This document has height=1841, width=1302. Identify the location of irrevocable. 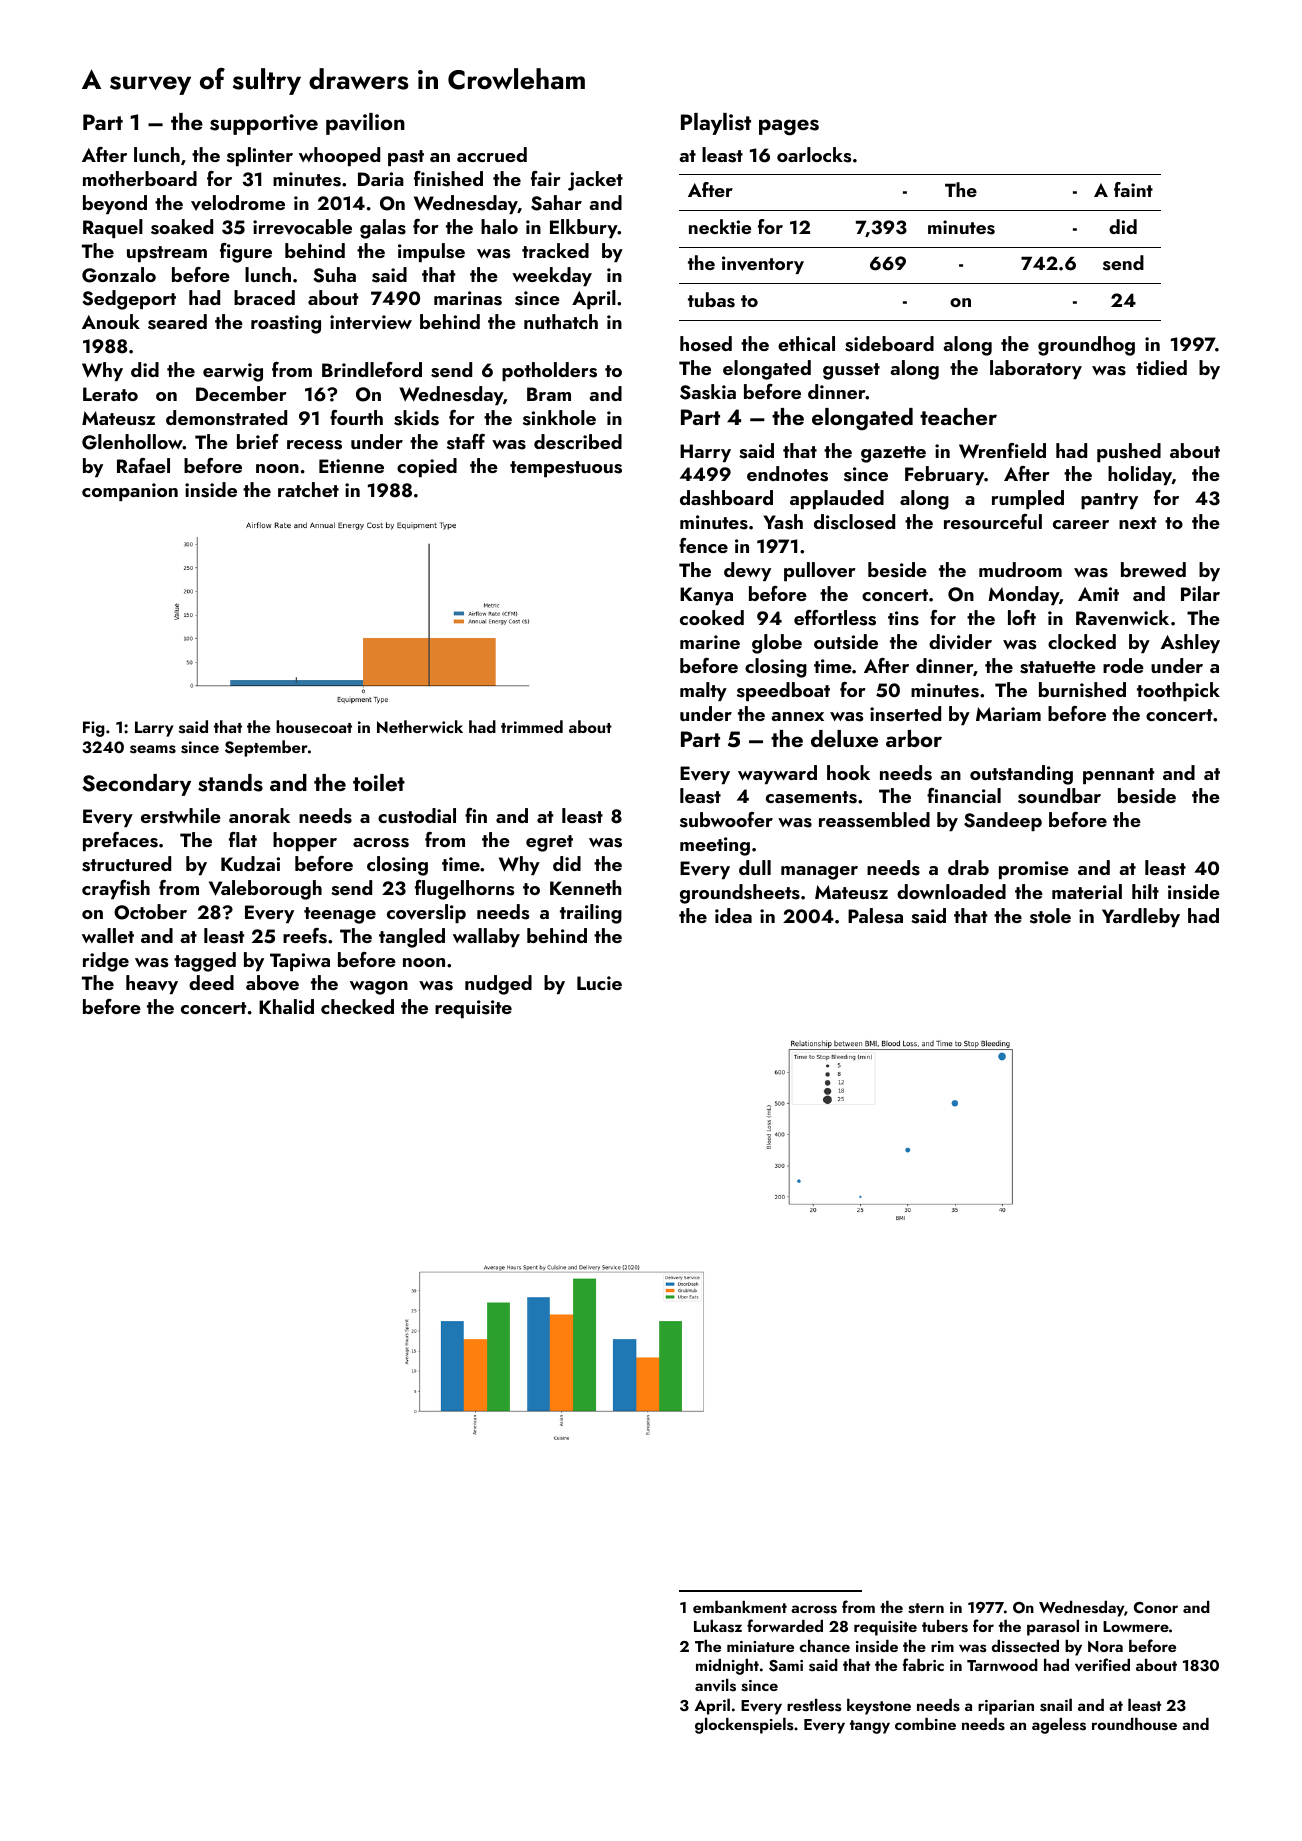
(302, 227).
